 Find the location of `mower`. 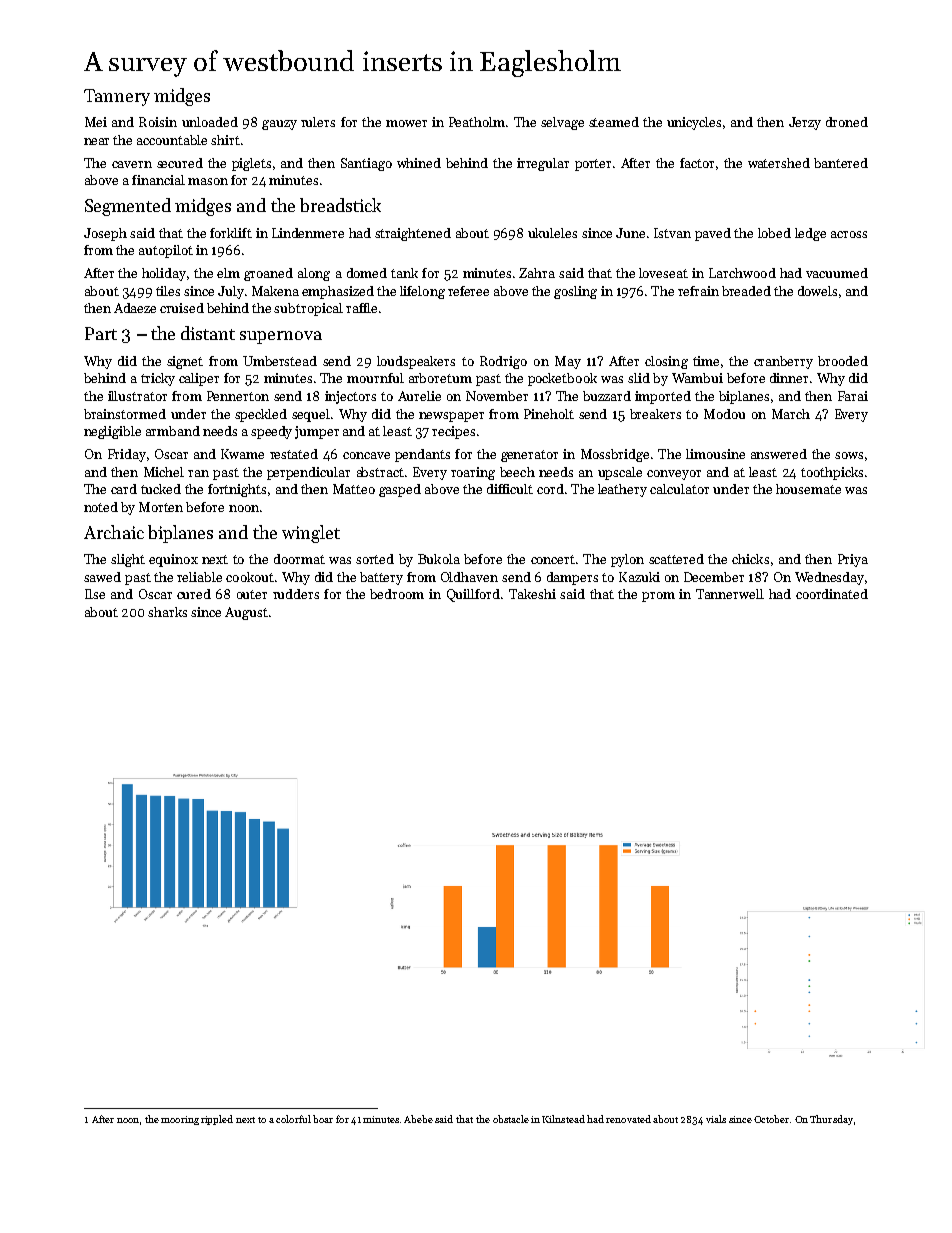

mower is located at coordinates (406, 123).
